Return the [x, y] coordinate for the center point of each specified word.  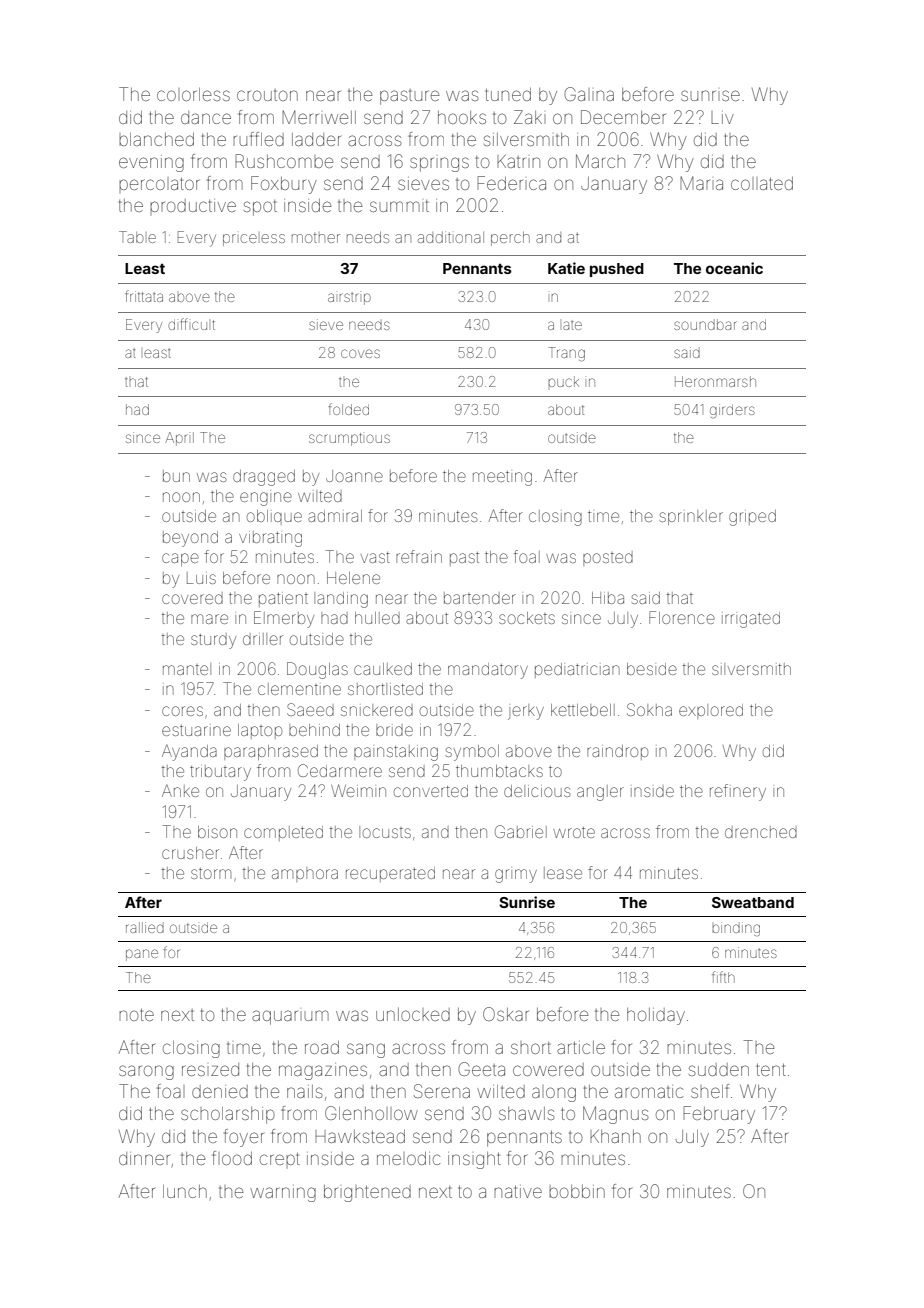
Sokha [649, 709]
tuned [508, 94]
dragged [264, 478]
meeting [502, 478]
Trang [566, 354]
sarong [146, 1072]
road [322, 1047]
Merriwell [319, 117]
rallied [145, 927]
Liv [722, 117]
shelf [710, 1091]
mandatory [488, 671]
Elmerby [284, 619]
